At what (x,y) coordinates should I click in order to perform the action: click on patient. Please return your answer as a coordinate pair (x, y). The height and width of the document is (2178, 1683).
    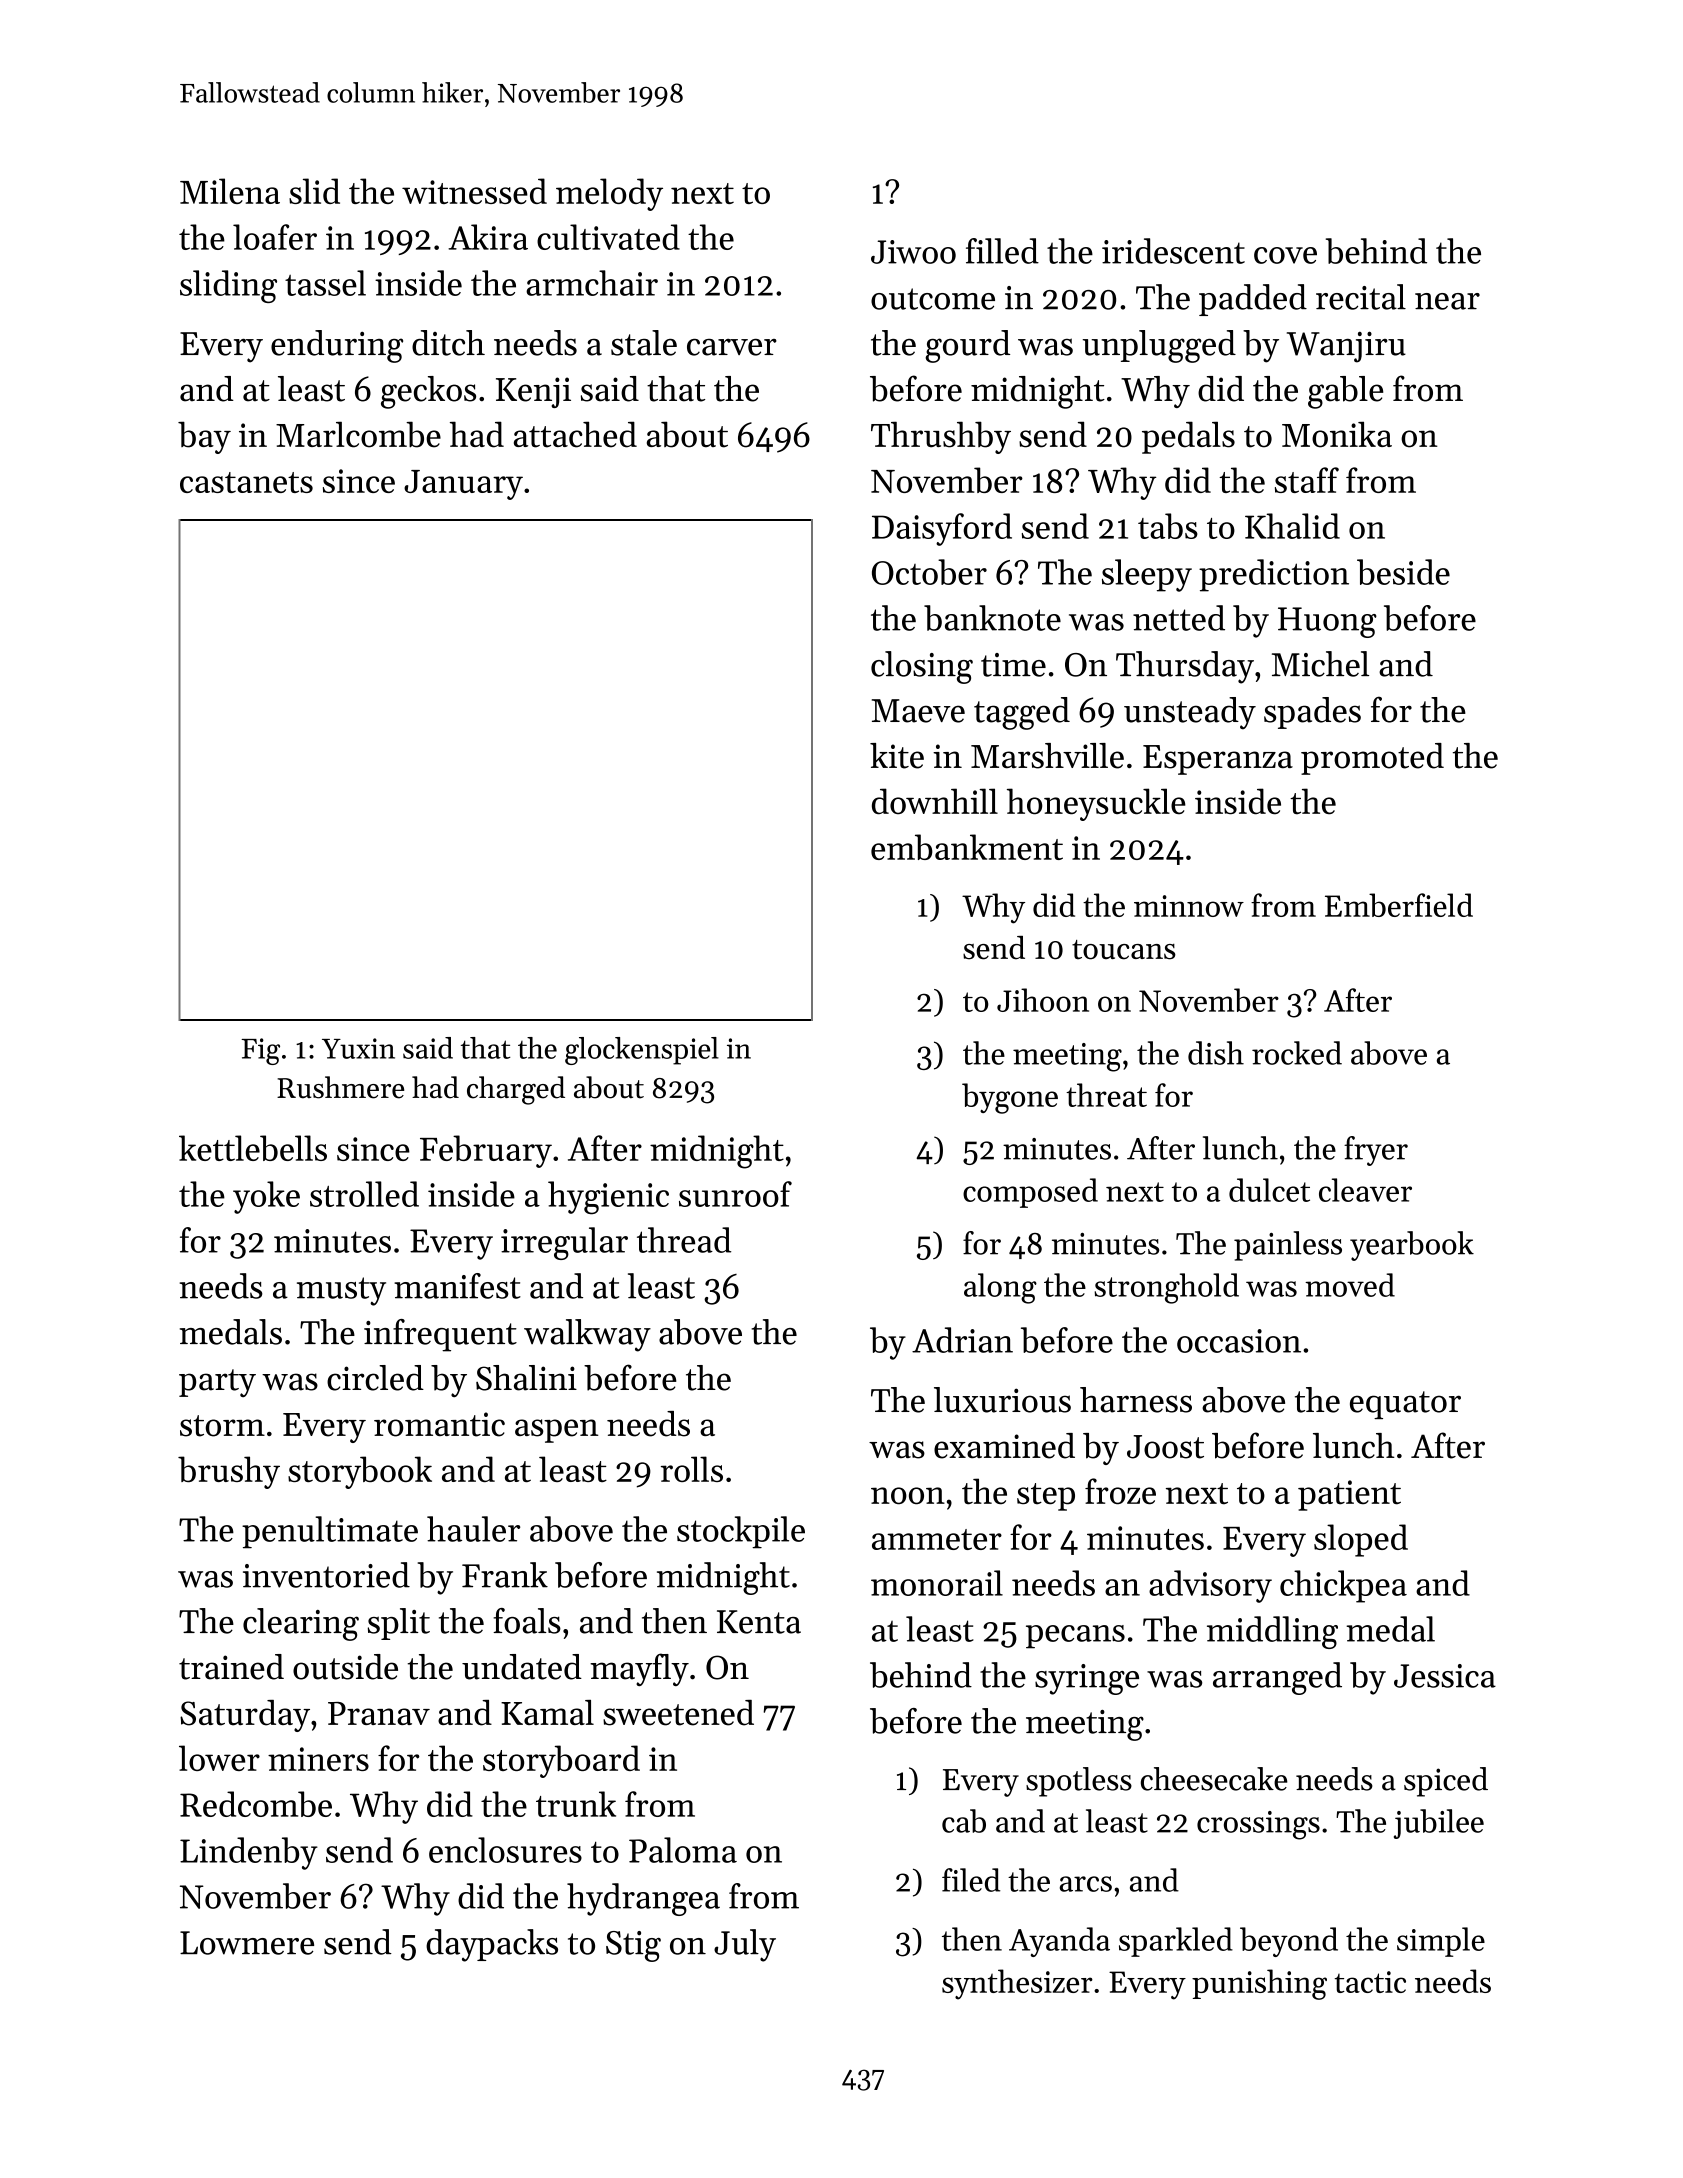
    Looking at the image, I should click on (1349, 1495).
